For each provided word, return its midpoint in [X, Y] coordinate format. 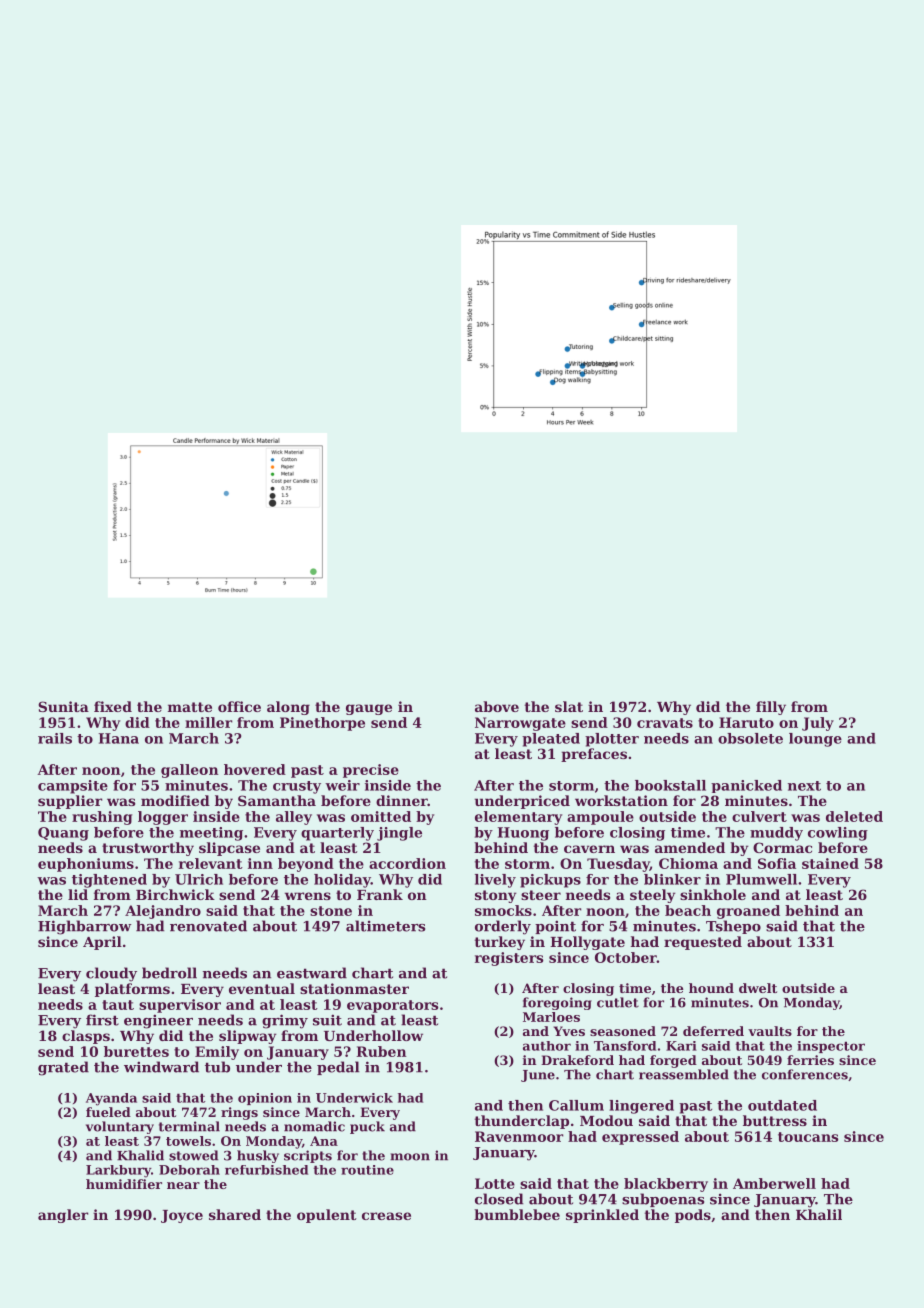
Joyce [182, 1216]
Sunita [63, 706]
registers [509, 959]
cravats [665, 723]
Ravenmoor [519, 1136]
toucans [808, 1137]
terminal [189, 1126]
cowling [838, 834]
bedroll [169, 973]
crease [386, 1216]
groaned [748, 912]
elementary [518, 818]
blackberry [666, 1185]
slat [569, 706]
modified [175, 800]
